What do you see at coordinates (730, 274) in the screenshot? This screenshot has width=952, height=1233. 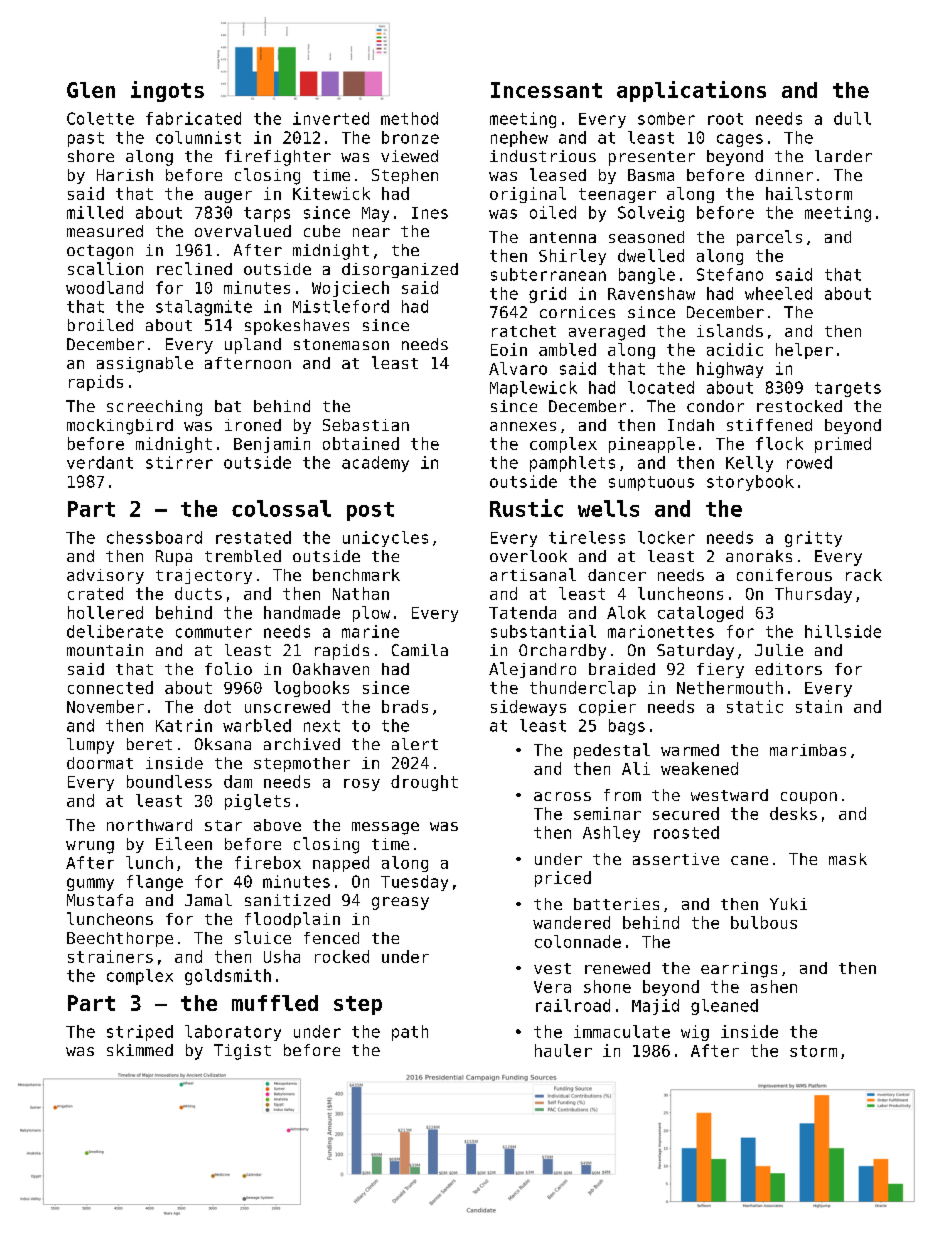 I see `Stefano` at bounding box center [730, 274].
